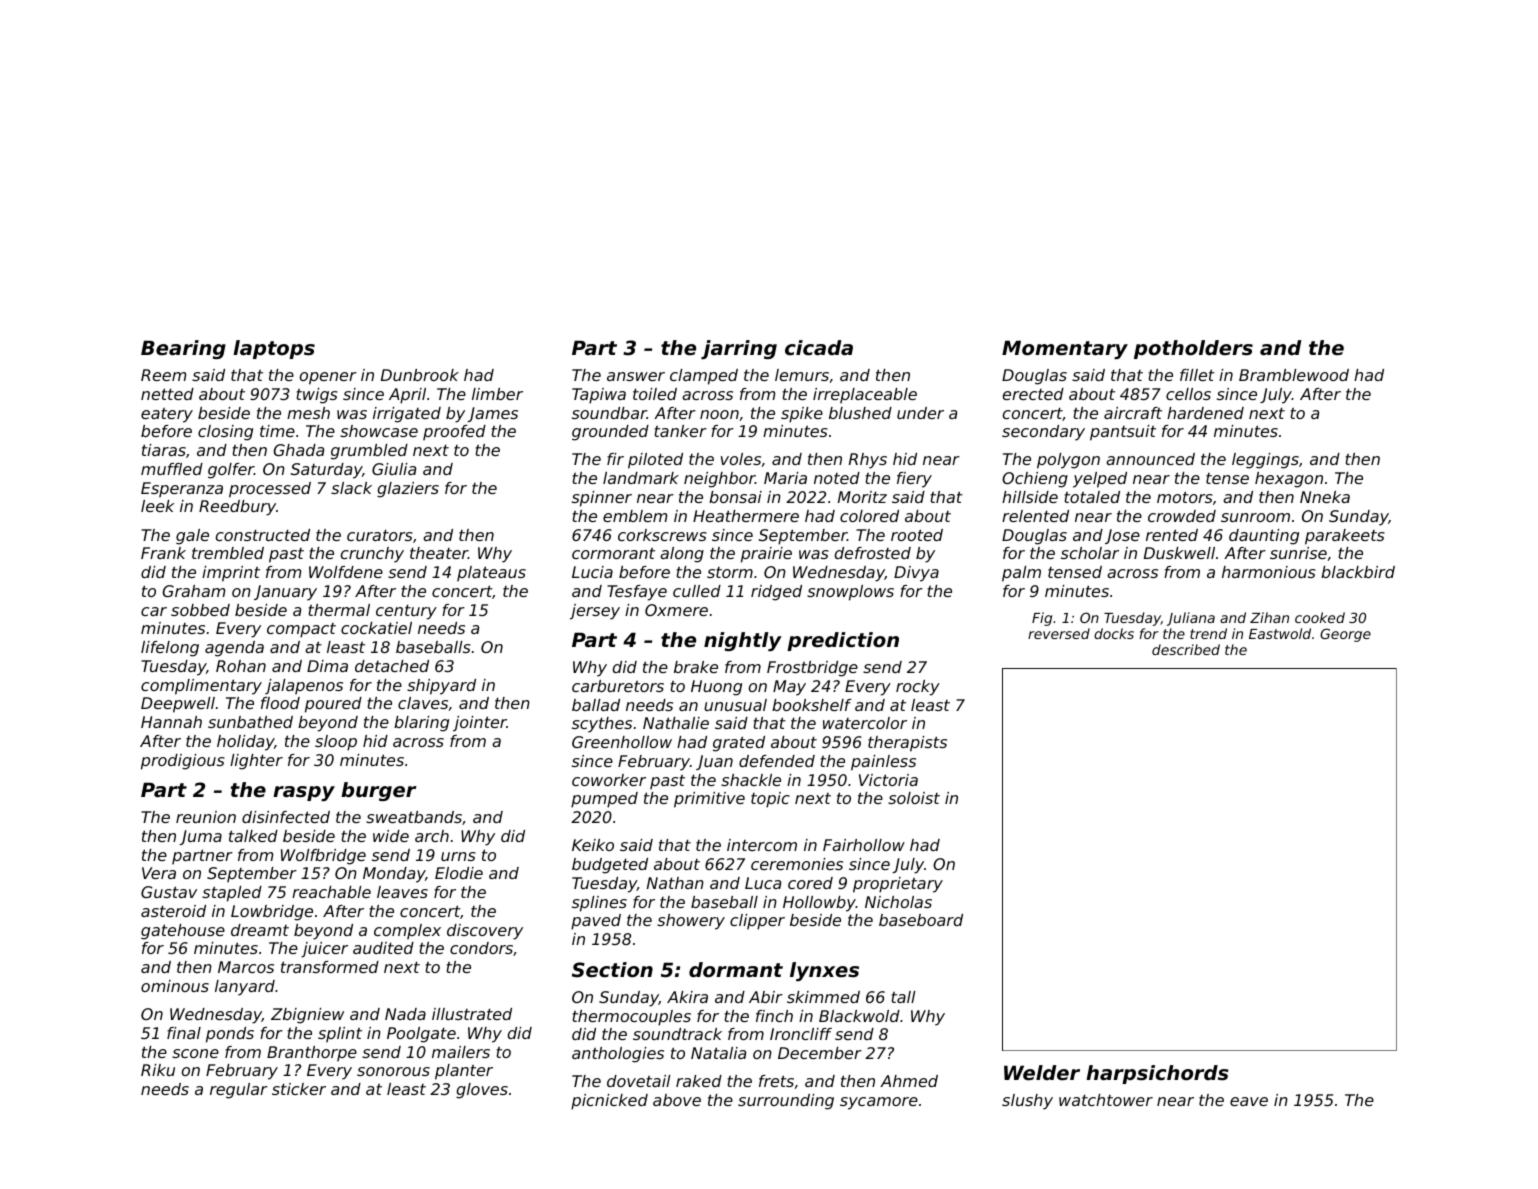 The width and height of the page is (1538, 1189). Describe the element at coordinates (739, 349) in the page. I see `jarring` at that location.
